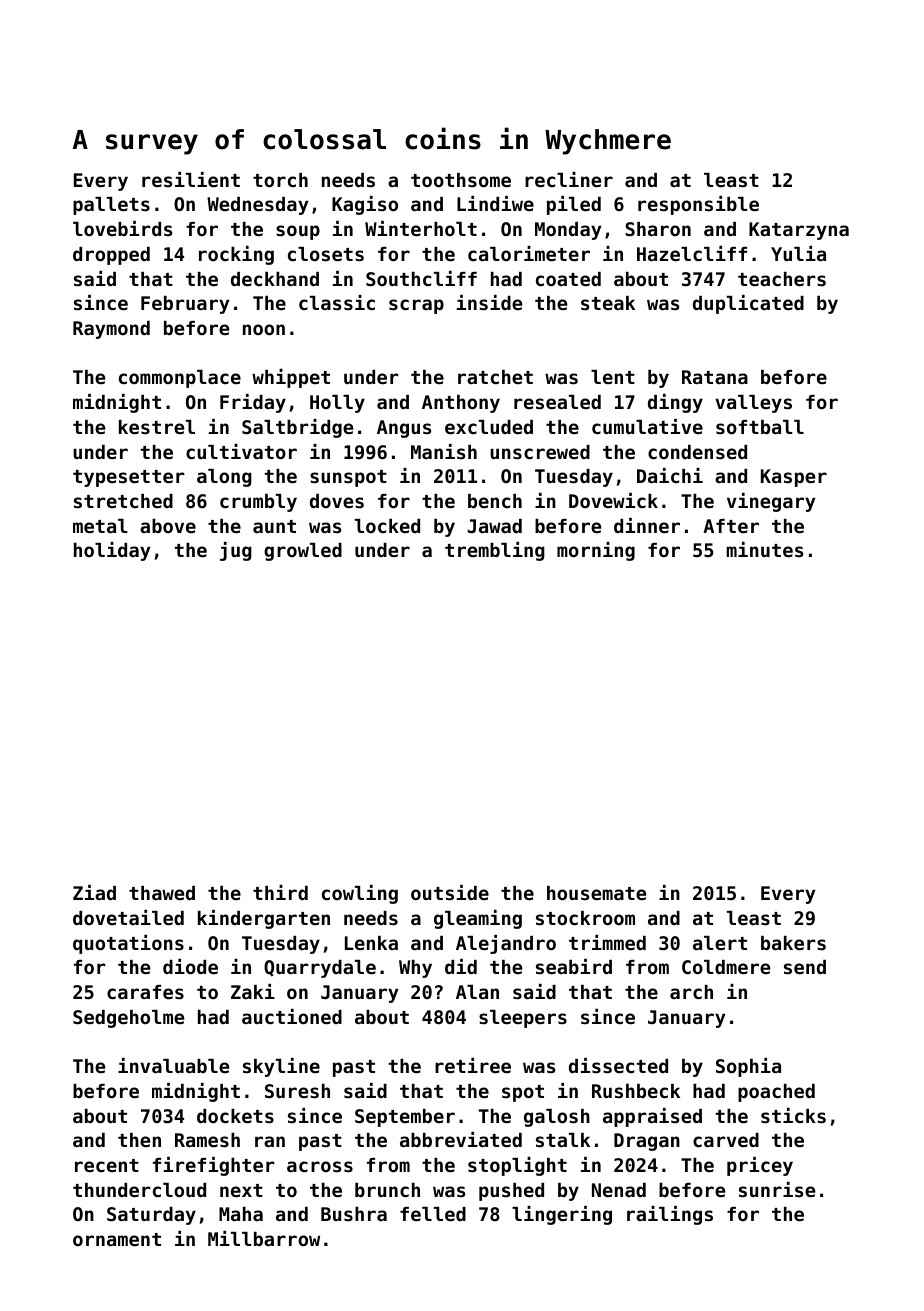 This image has height=1311, width=924. Describe the element at coordinates (112, 551) in the image. I see `holiday` at that location.
